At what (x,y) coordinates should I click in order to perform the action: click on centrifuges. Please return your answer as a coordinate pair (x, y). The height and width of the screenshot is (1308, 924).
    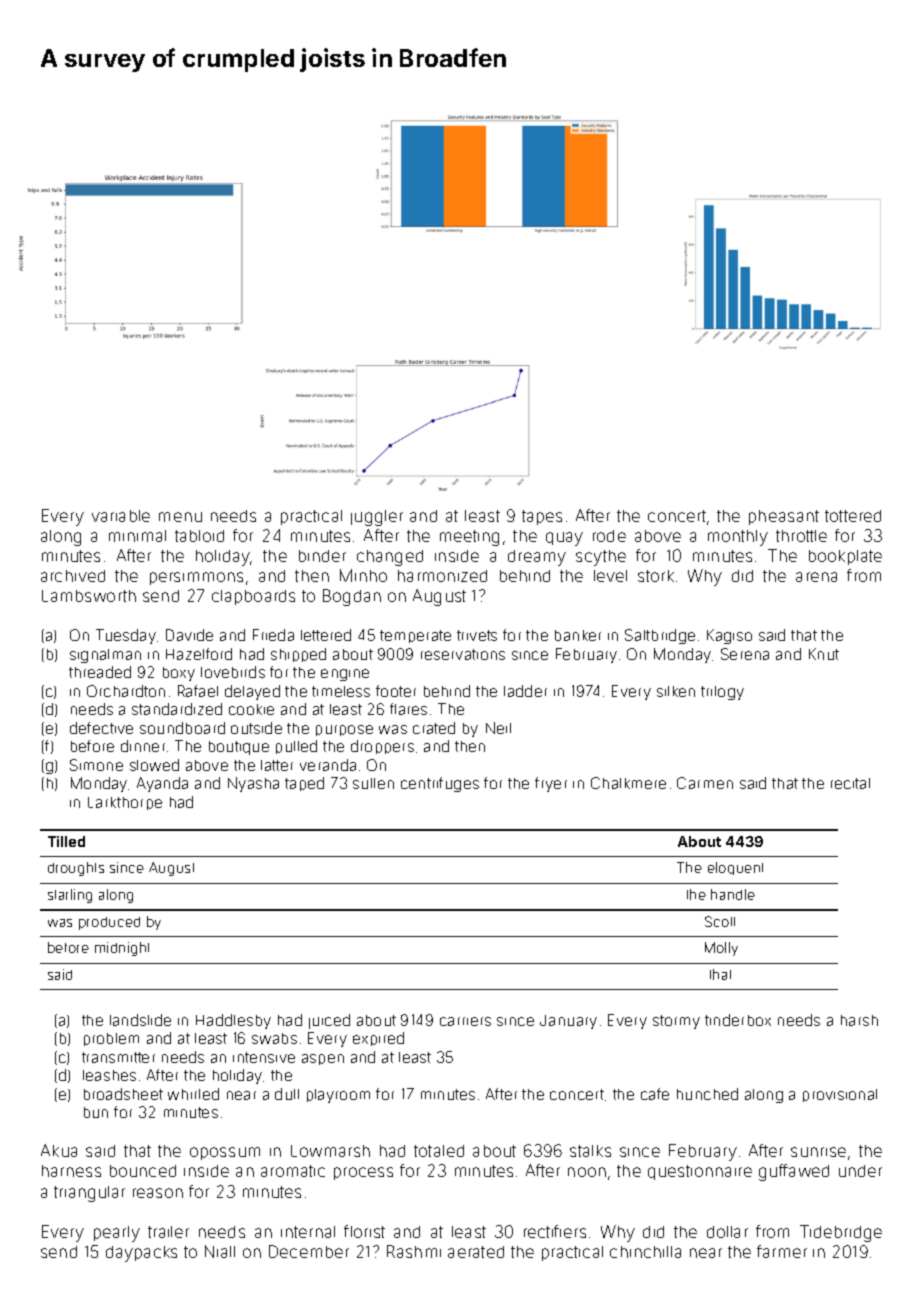
    Looking at the image, I should click on (440, 784).
